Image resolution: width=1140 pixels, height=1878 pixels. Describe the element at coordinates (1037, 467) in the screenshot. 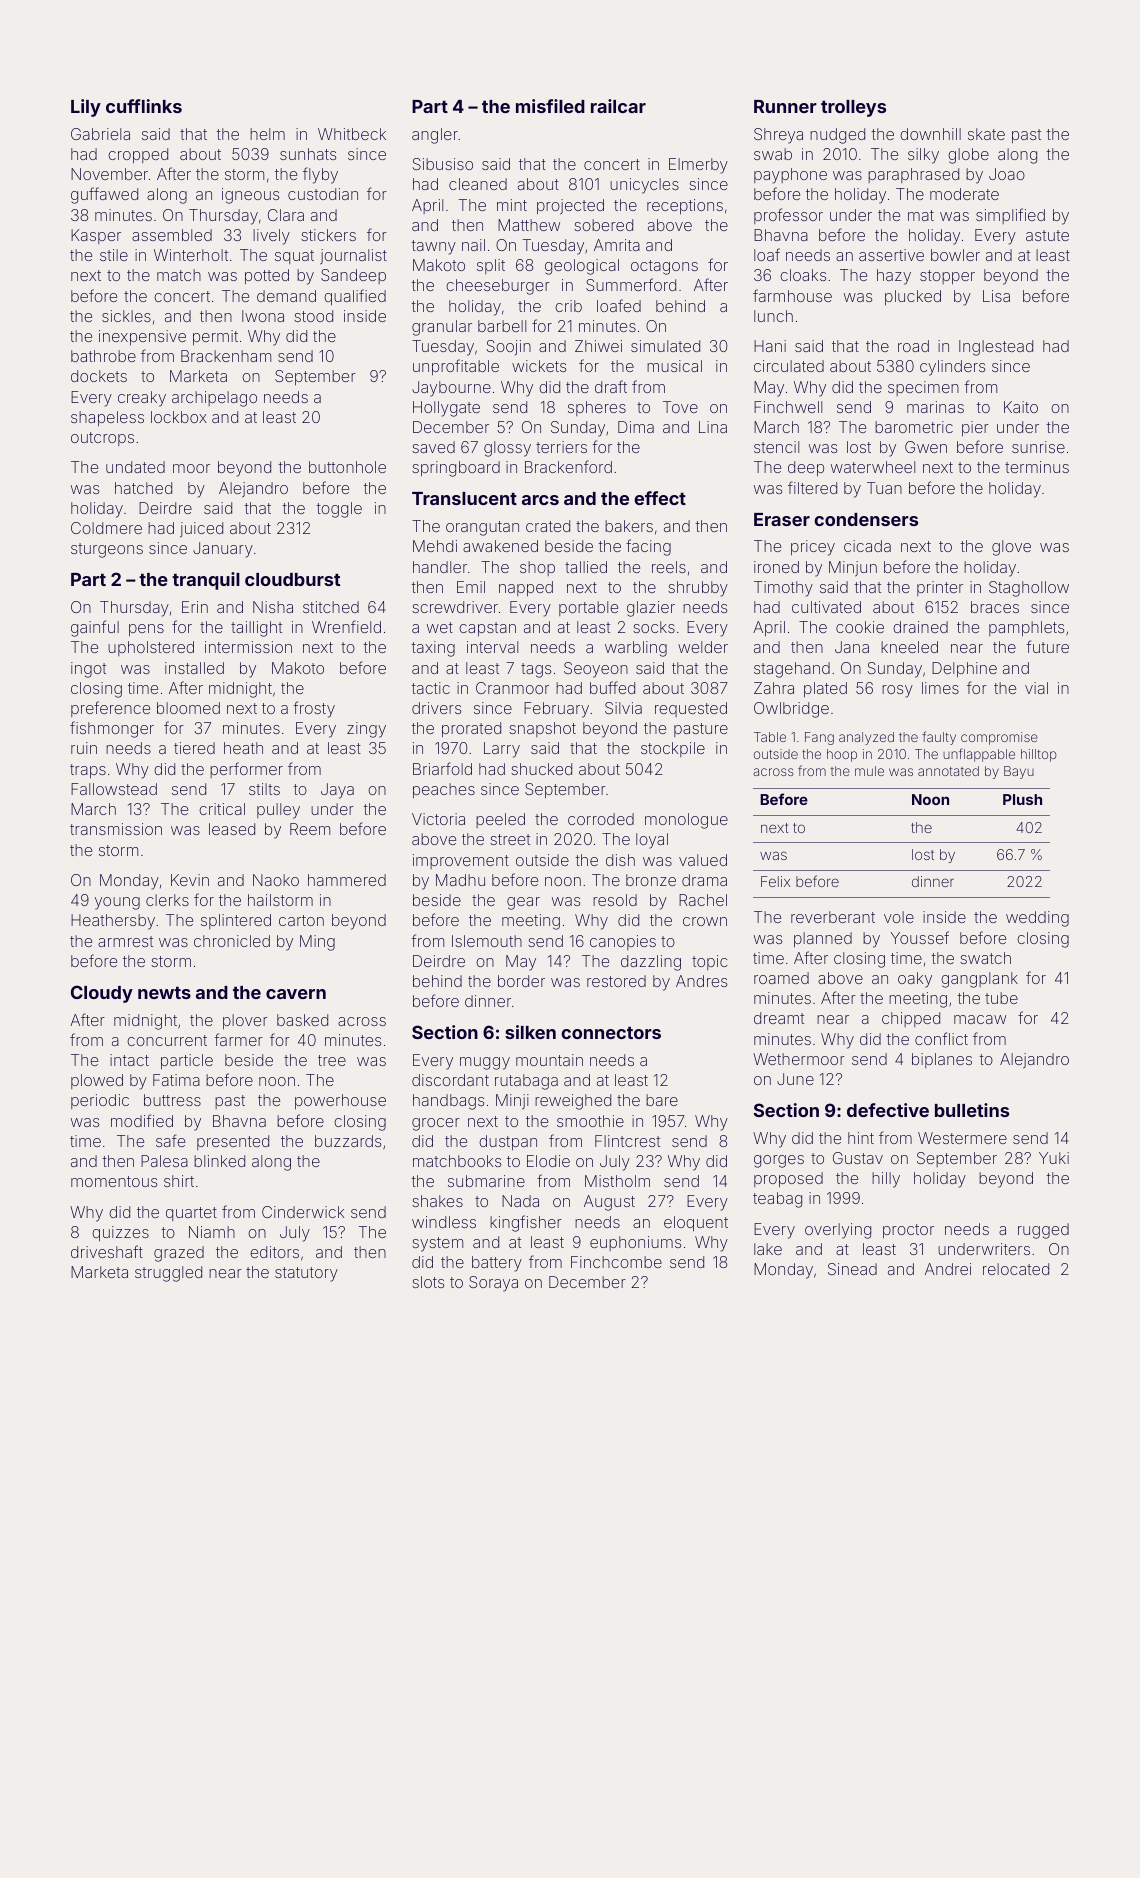

I see `terminus` at that location.
